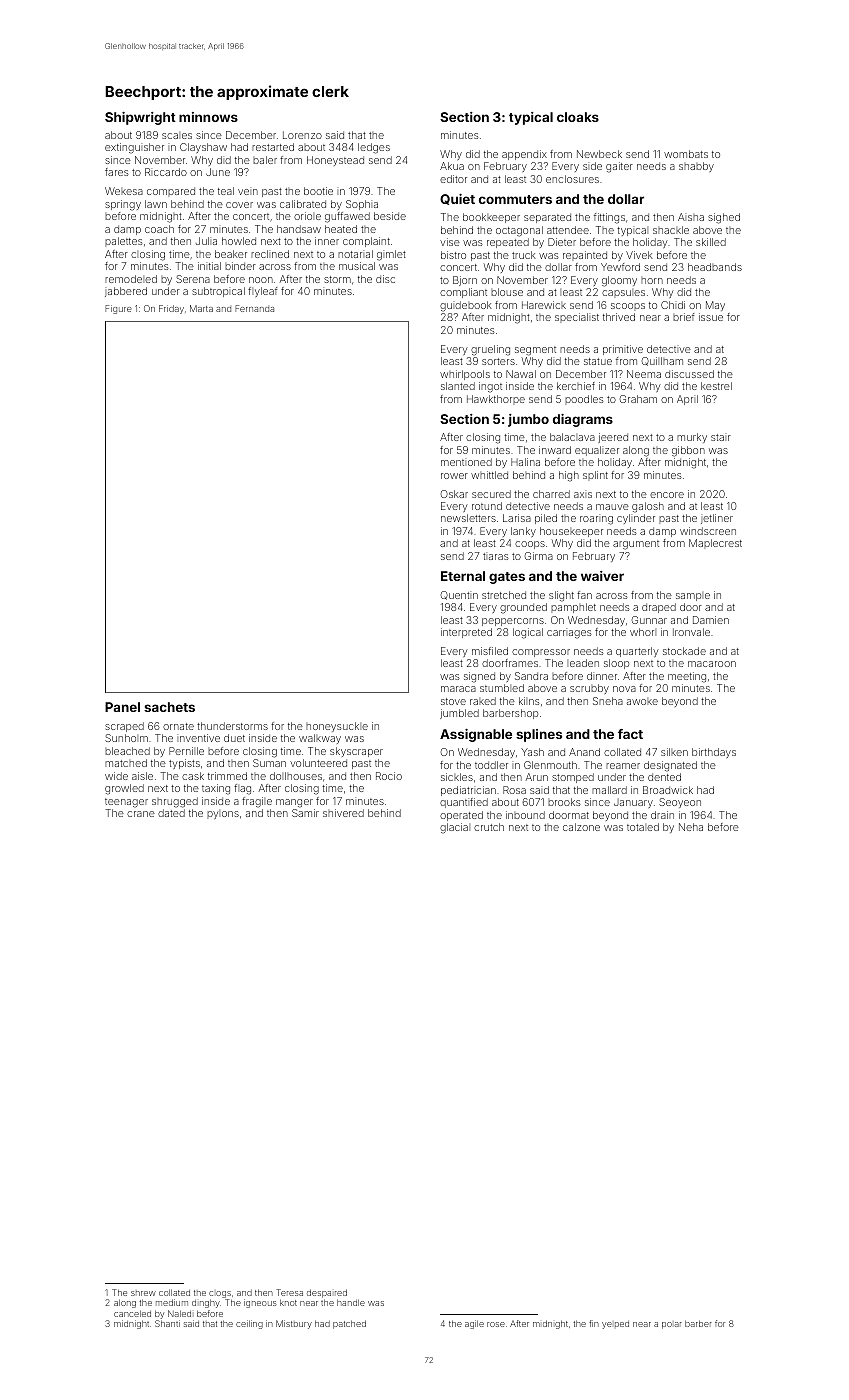  Describe the element at coordinates (696, 167) in the document. I see `shabby` at that location.
